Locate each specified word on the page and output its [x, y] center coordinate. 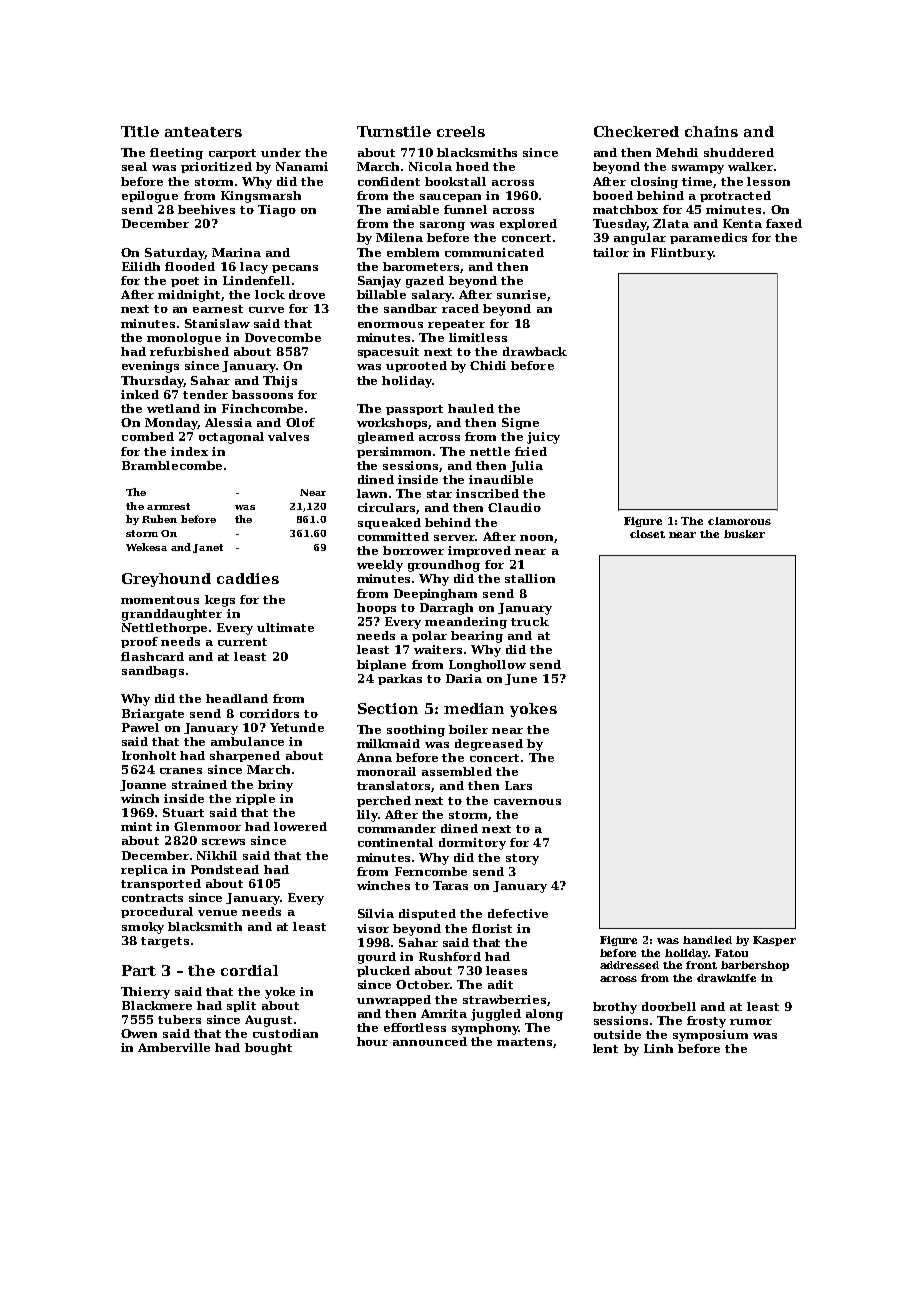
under [281, 152]
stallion [530, 578]
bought [268, 1049]
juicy [543, 438]
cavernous [527, 802]
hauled [471, 408]
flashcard [152, 656]
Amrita [444, 1013]
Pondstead [225, 869]
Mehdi [677, 152]
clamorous [739, 521]
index [189, 451]
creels [461, 131]
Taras [450, 885]
